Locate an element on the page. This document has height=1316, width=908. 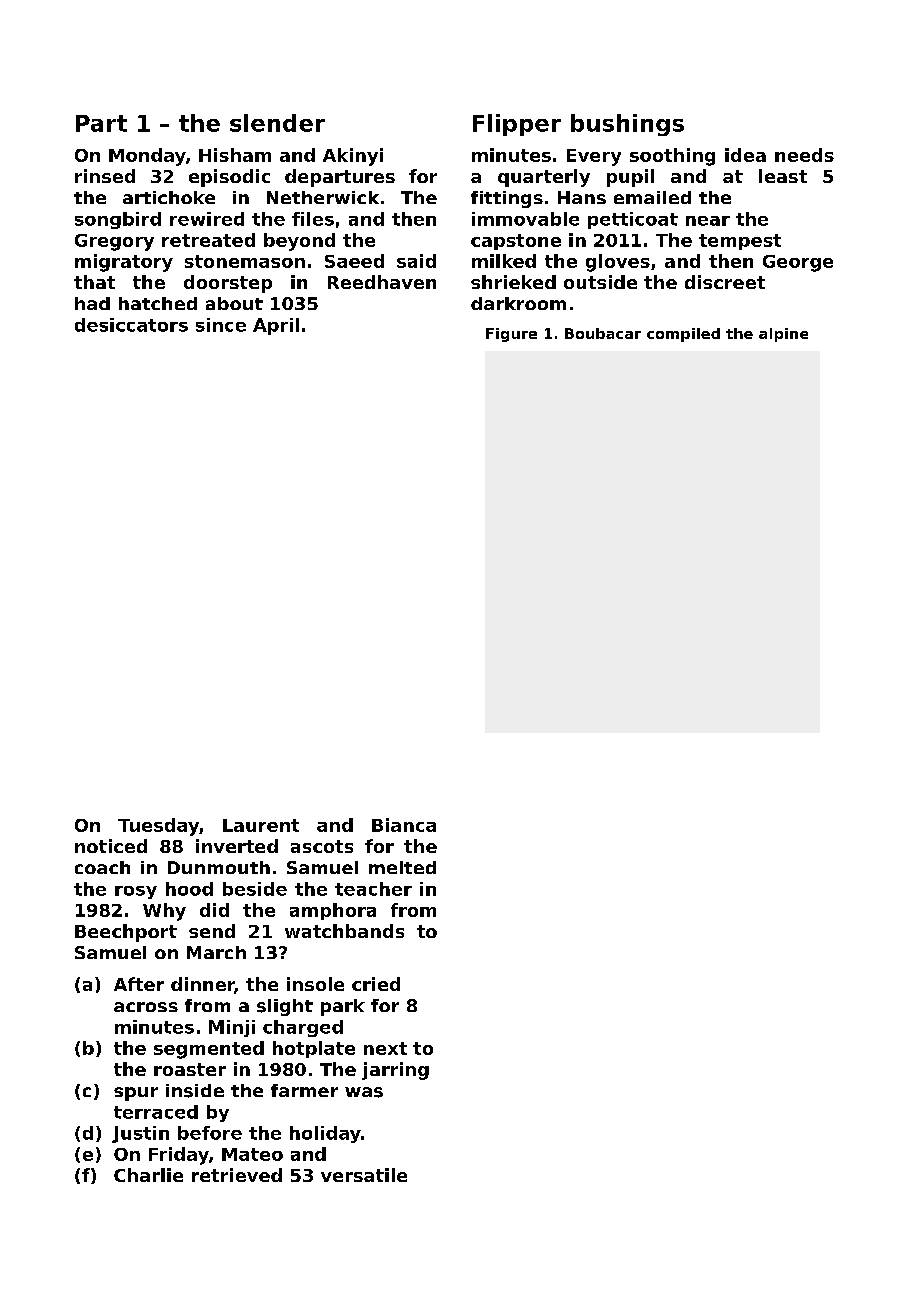
retrieved is located at coordinates (237, 1175).
